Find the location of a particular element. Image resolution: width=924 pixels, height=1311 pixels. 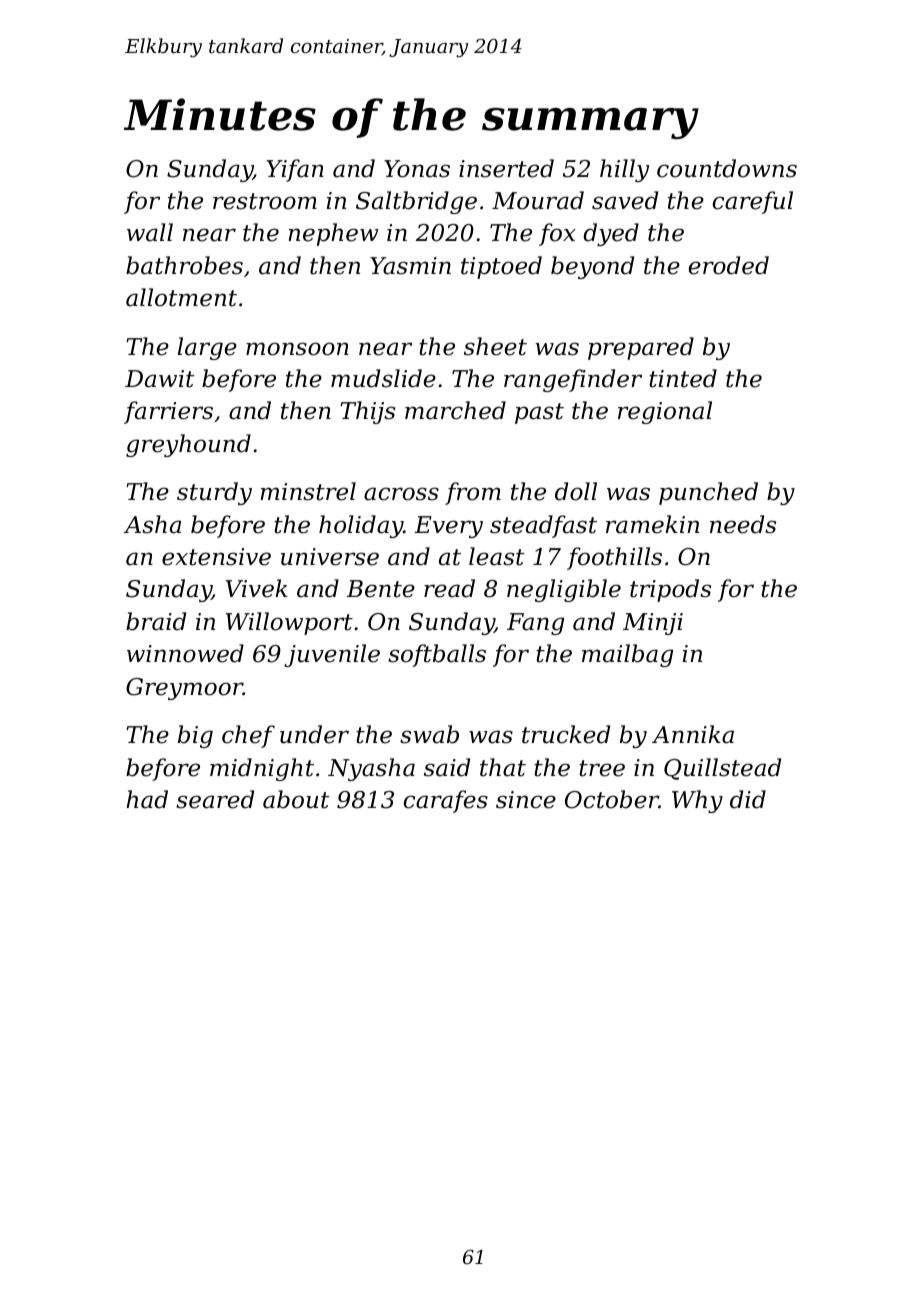

bathrobes is located at coordinates (184, 265).
